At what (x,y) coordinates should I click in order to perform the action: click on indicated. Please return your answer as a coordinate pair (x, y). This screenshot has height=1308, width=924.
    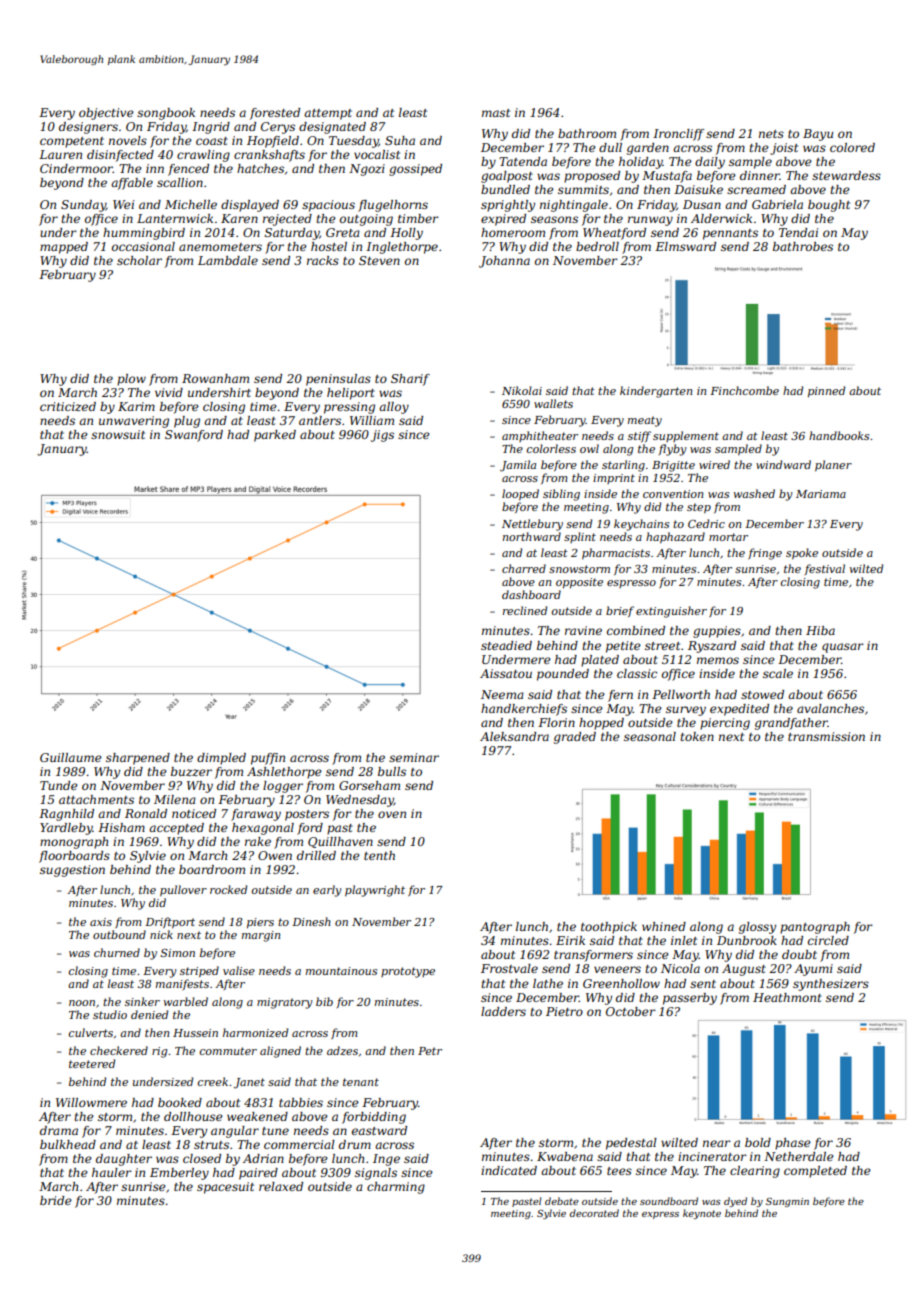
    Looking at the image, I should click on (509, 1170).
